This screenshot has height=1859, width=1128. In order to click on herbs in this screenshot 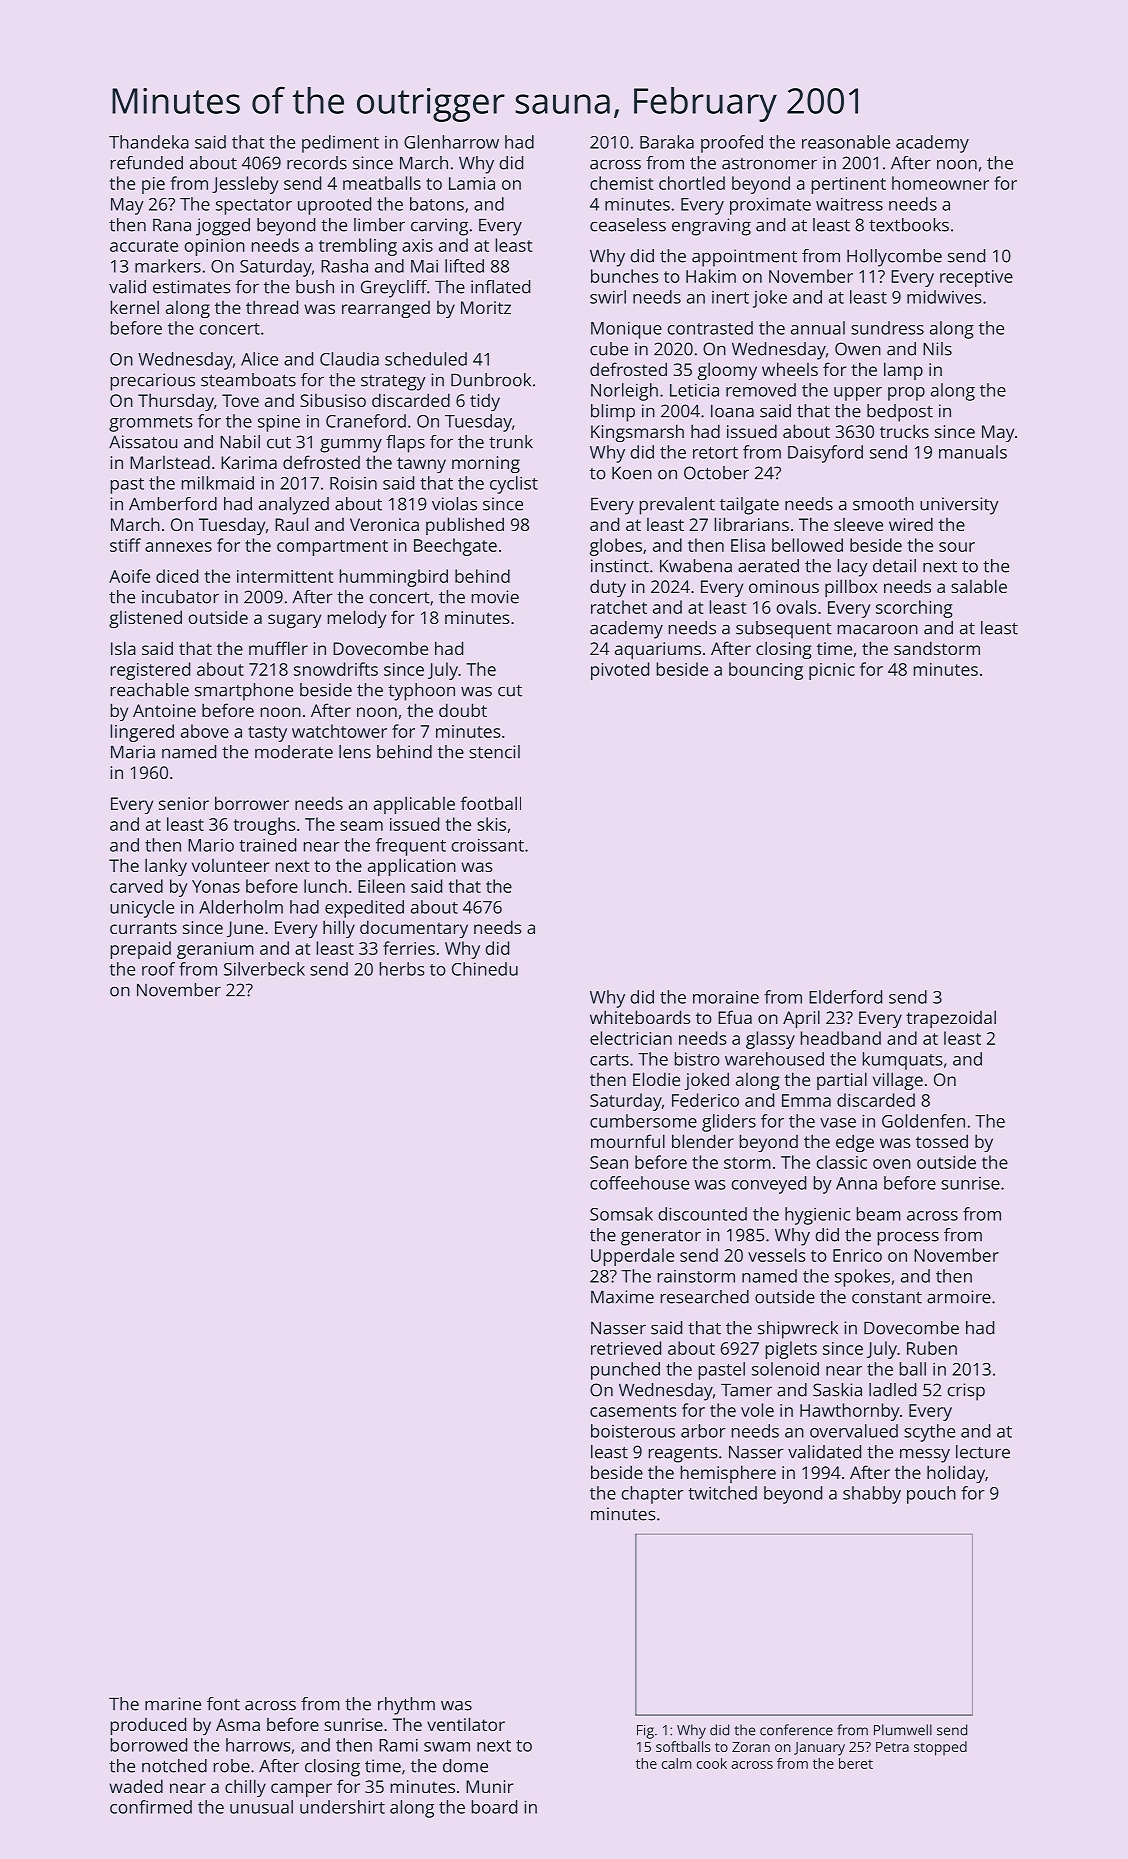, I will do `click(402, 969)`.
